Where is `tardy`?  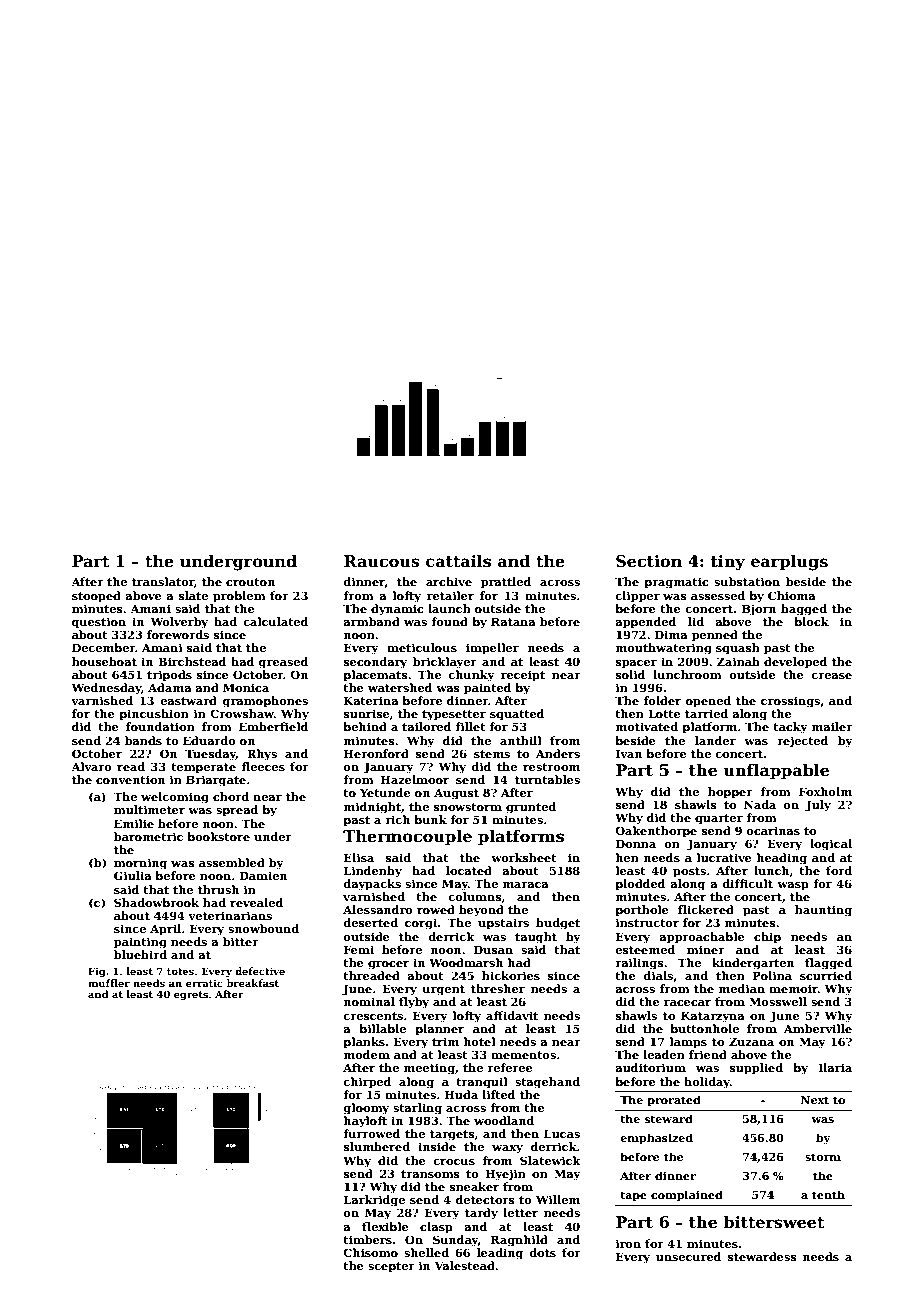
tardy is located at coordinates (481, 1214).
